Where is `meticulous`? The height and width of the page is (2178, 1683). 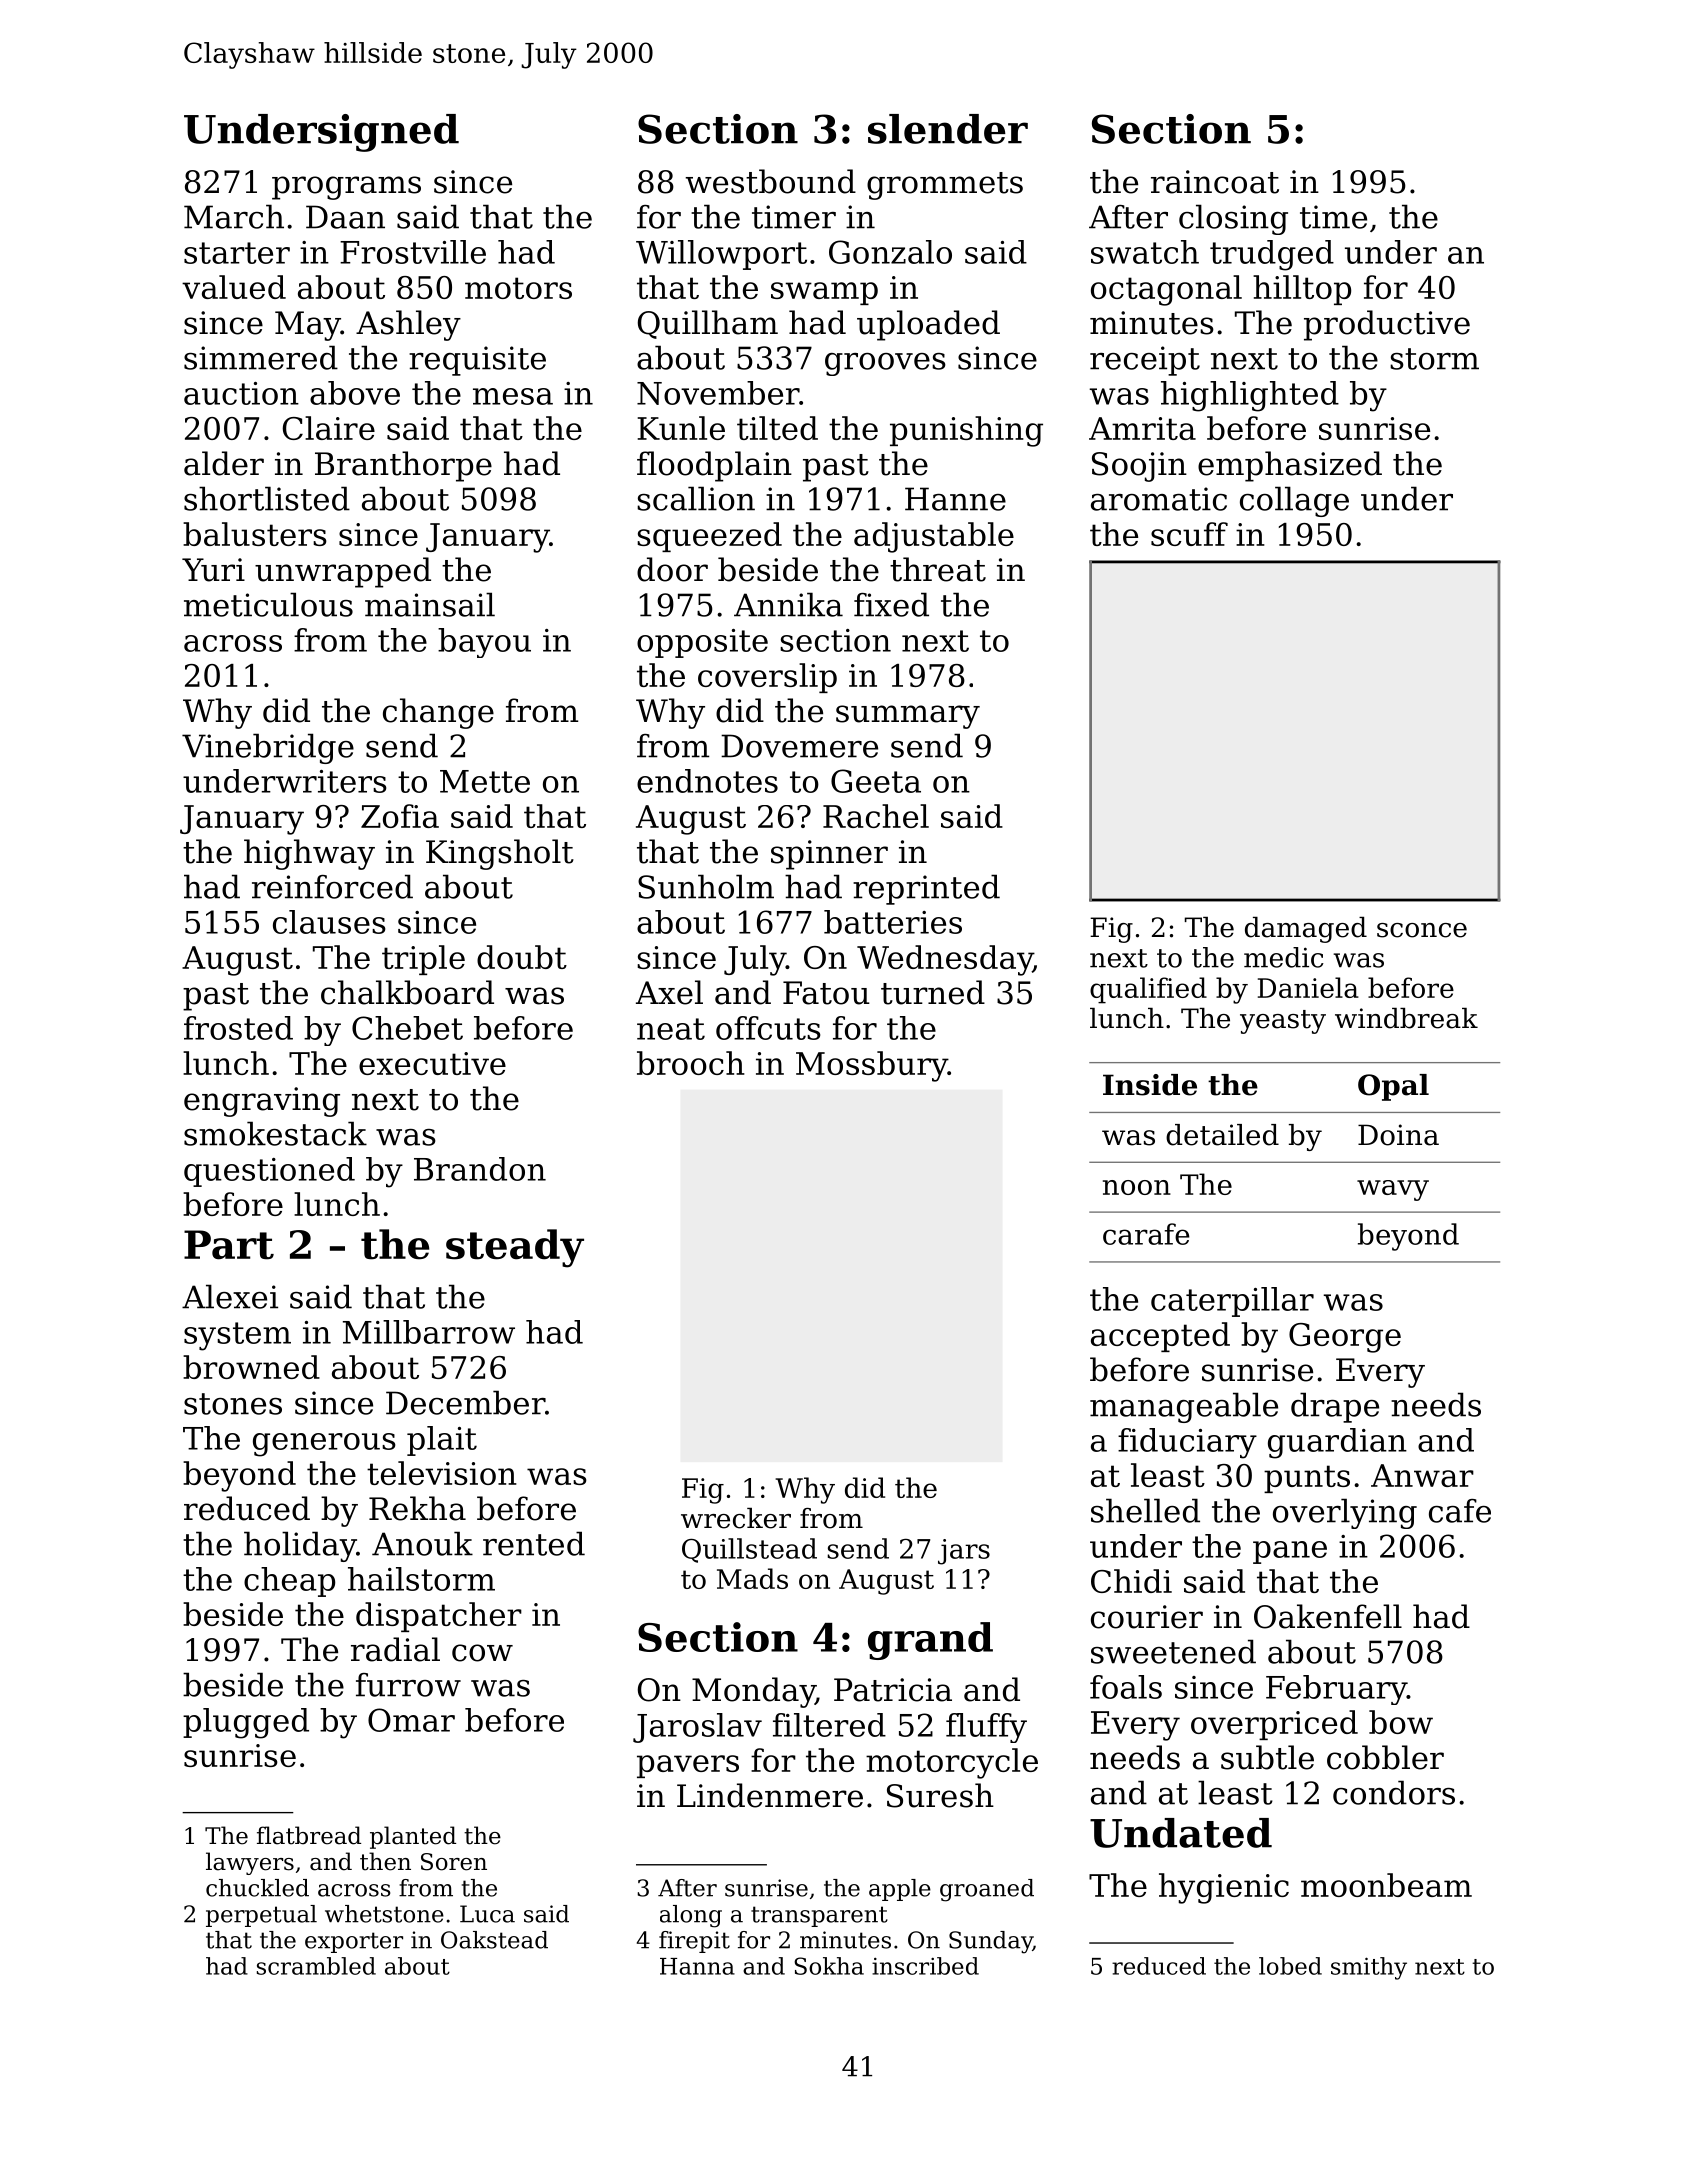
meticulous is located at coordinates (268, 604).
